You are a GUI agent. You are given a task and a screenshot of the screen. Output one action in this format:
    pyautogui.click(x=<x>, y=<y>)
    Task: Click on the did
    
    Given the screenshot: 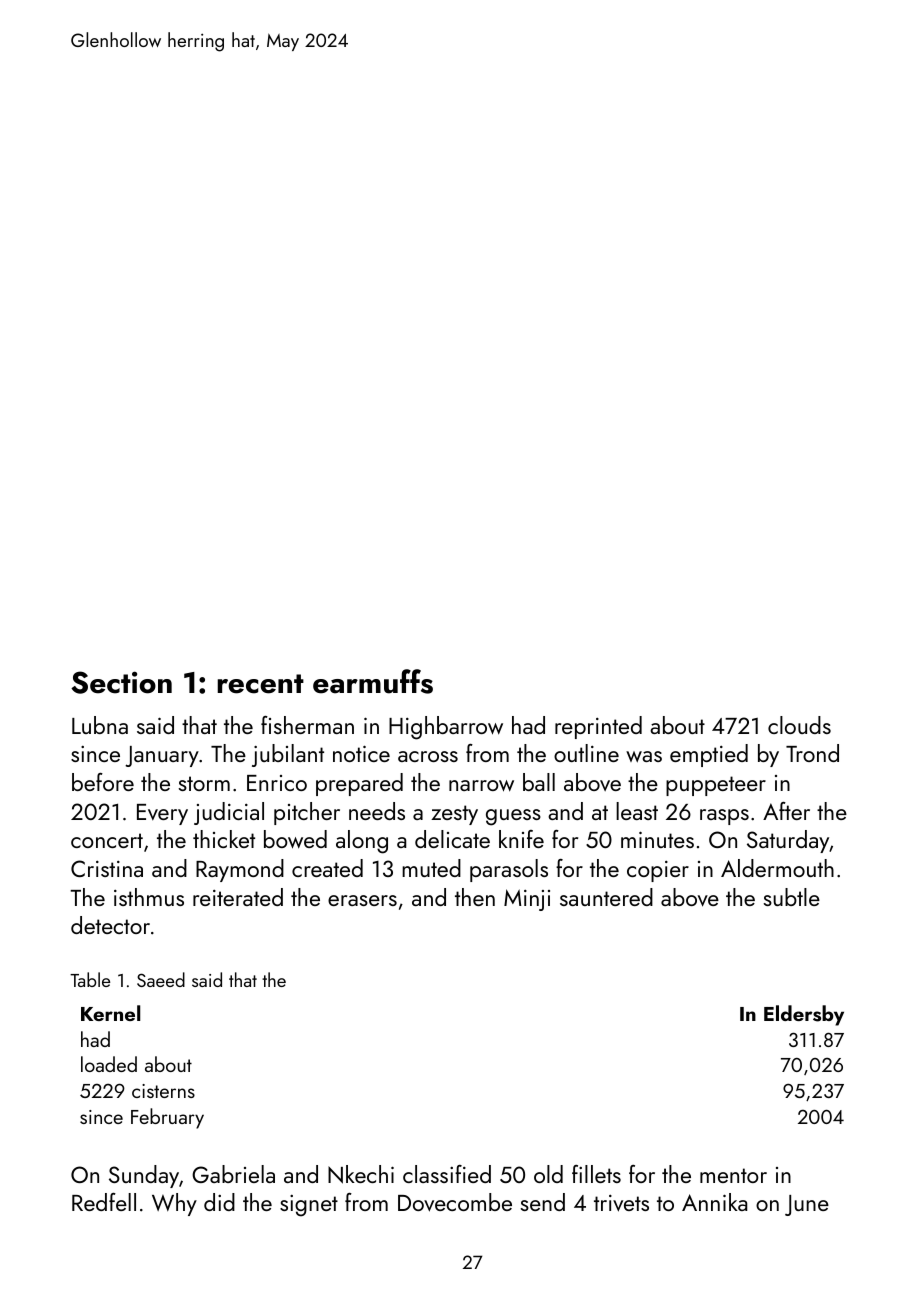 What is the action you would take?
    pyautogui.click(x=219, y=1202)
